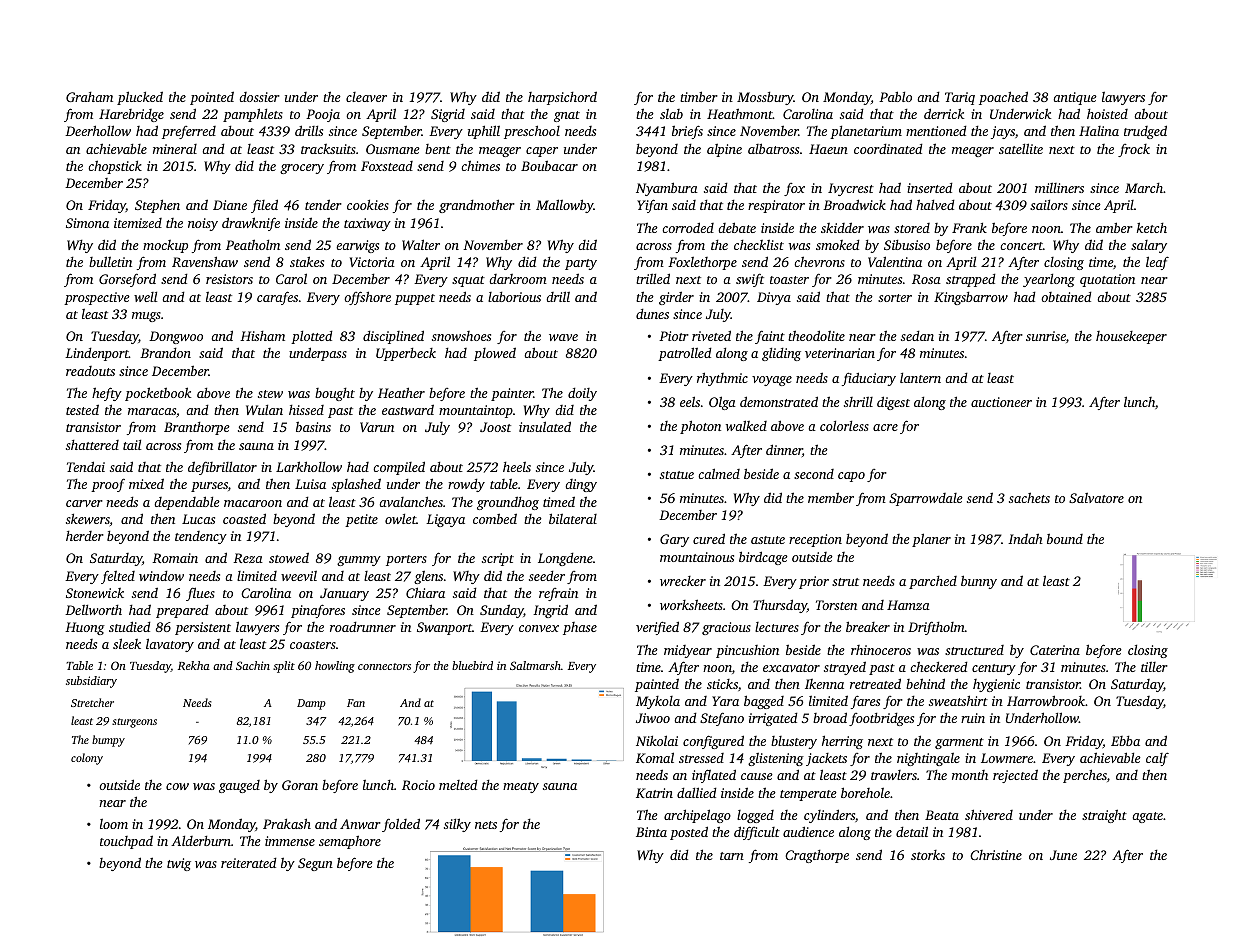 Image resolution: width=1233 pixels, height=952 pixels. I want to click on garment, so click(959, 743).
